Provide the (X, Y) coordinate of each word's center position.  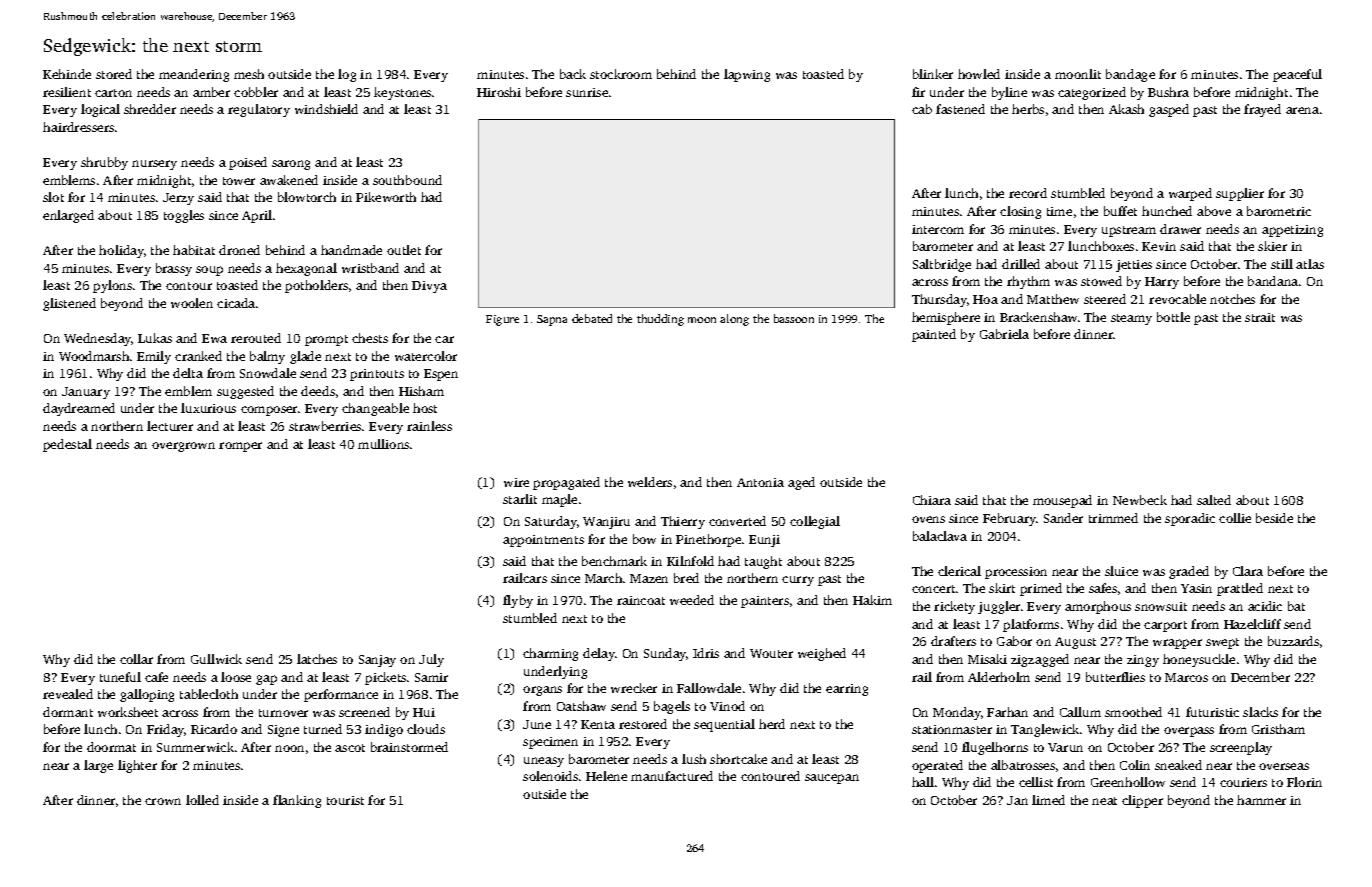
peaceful (1297, 75)
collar (136, 659)
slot (53, 197)
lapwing (747, 75)
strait (1260, 317)
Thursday (939, 300)
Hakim (872, 600)
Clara (1248, 571)
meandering (194, 75)
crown (163, 801)
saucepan (832, 779)
